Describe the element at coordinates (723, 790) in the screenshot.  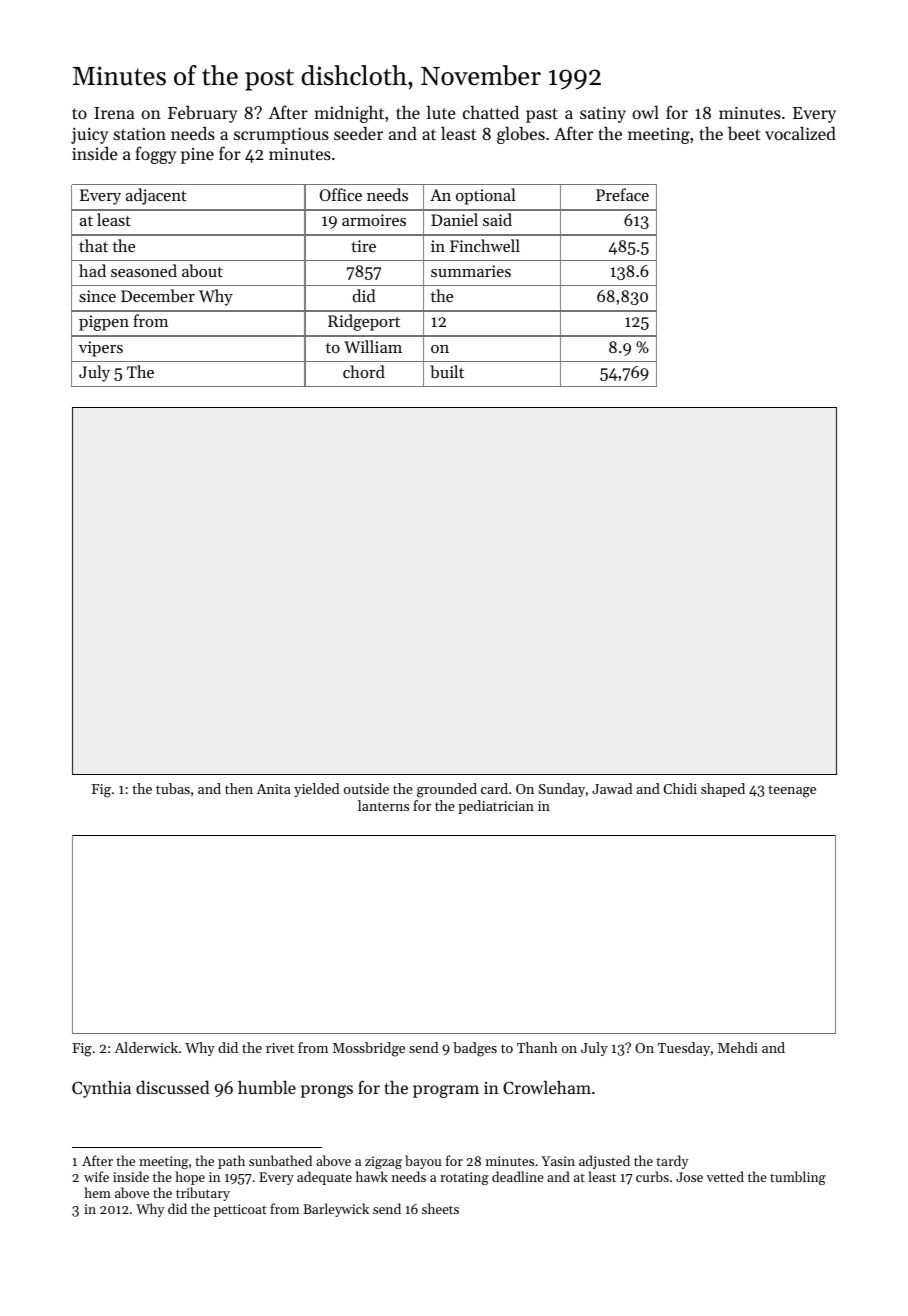
I see `shaped` at that location.
